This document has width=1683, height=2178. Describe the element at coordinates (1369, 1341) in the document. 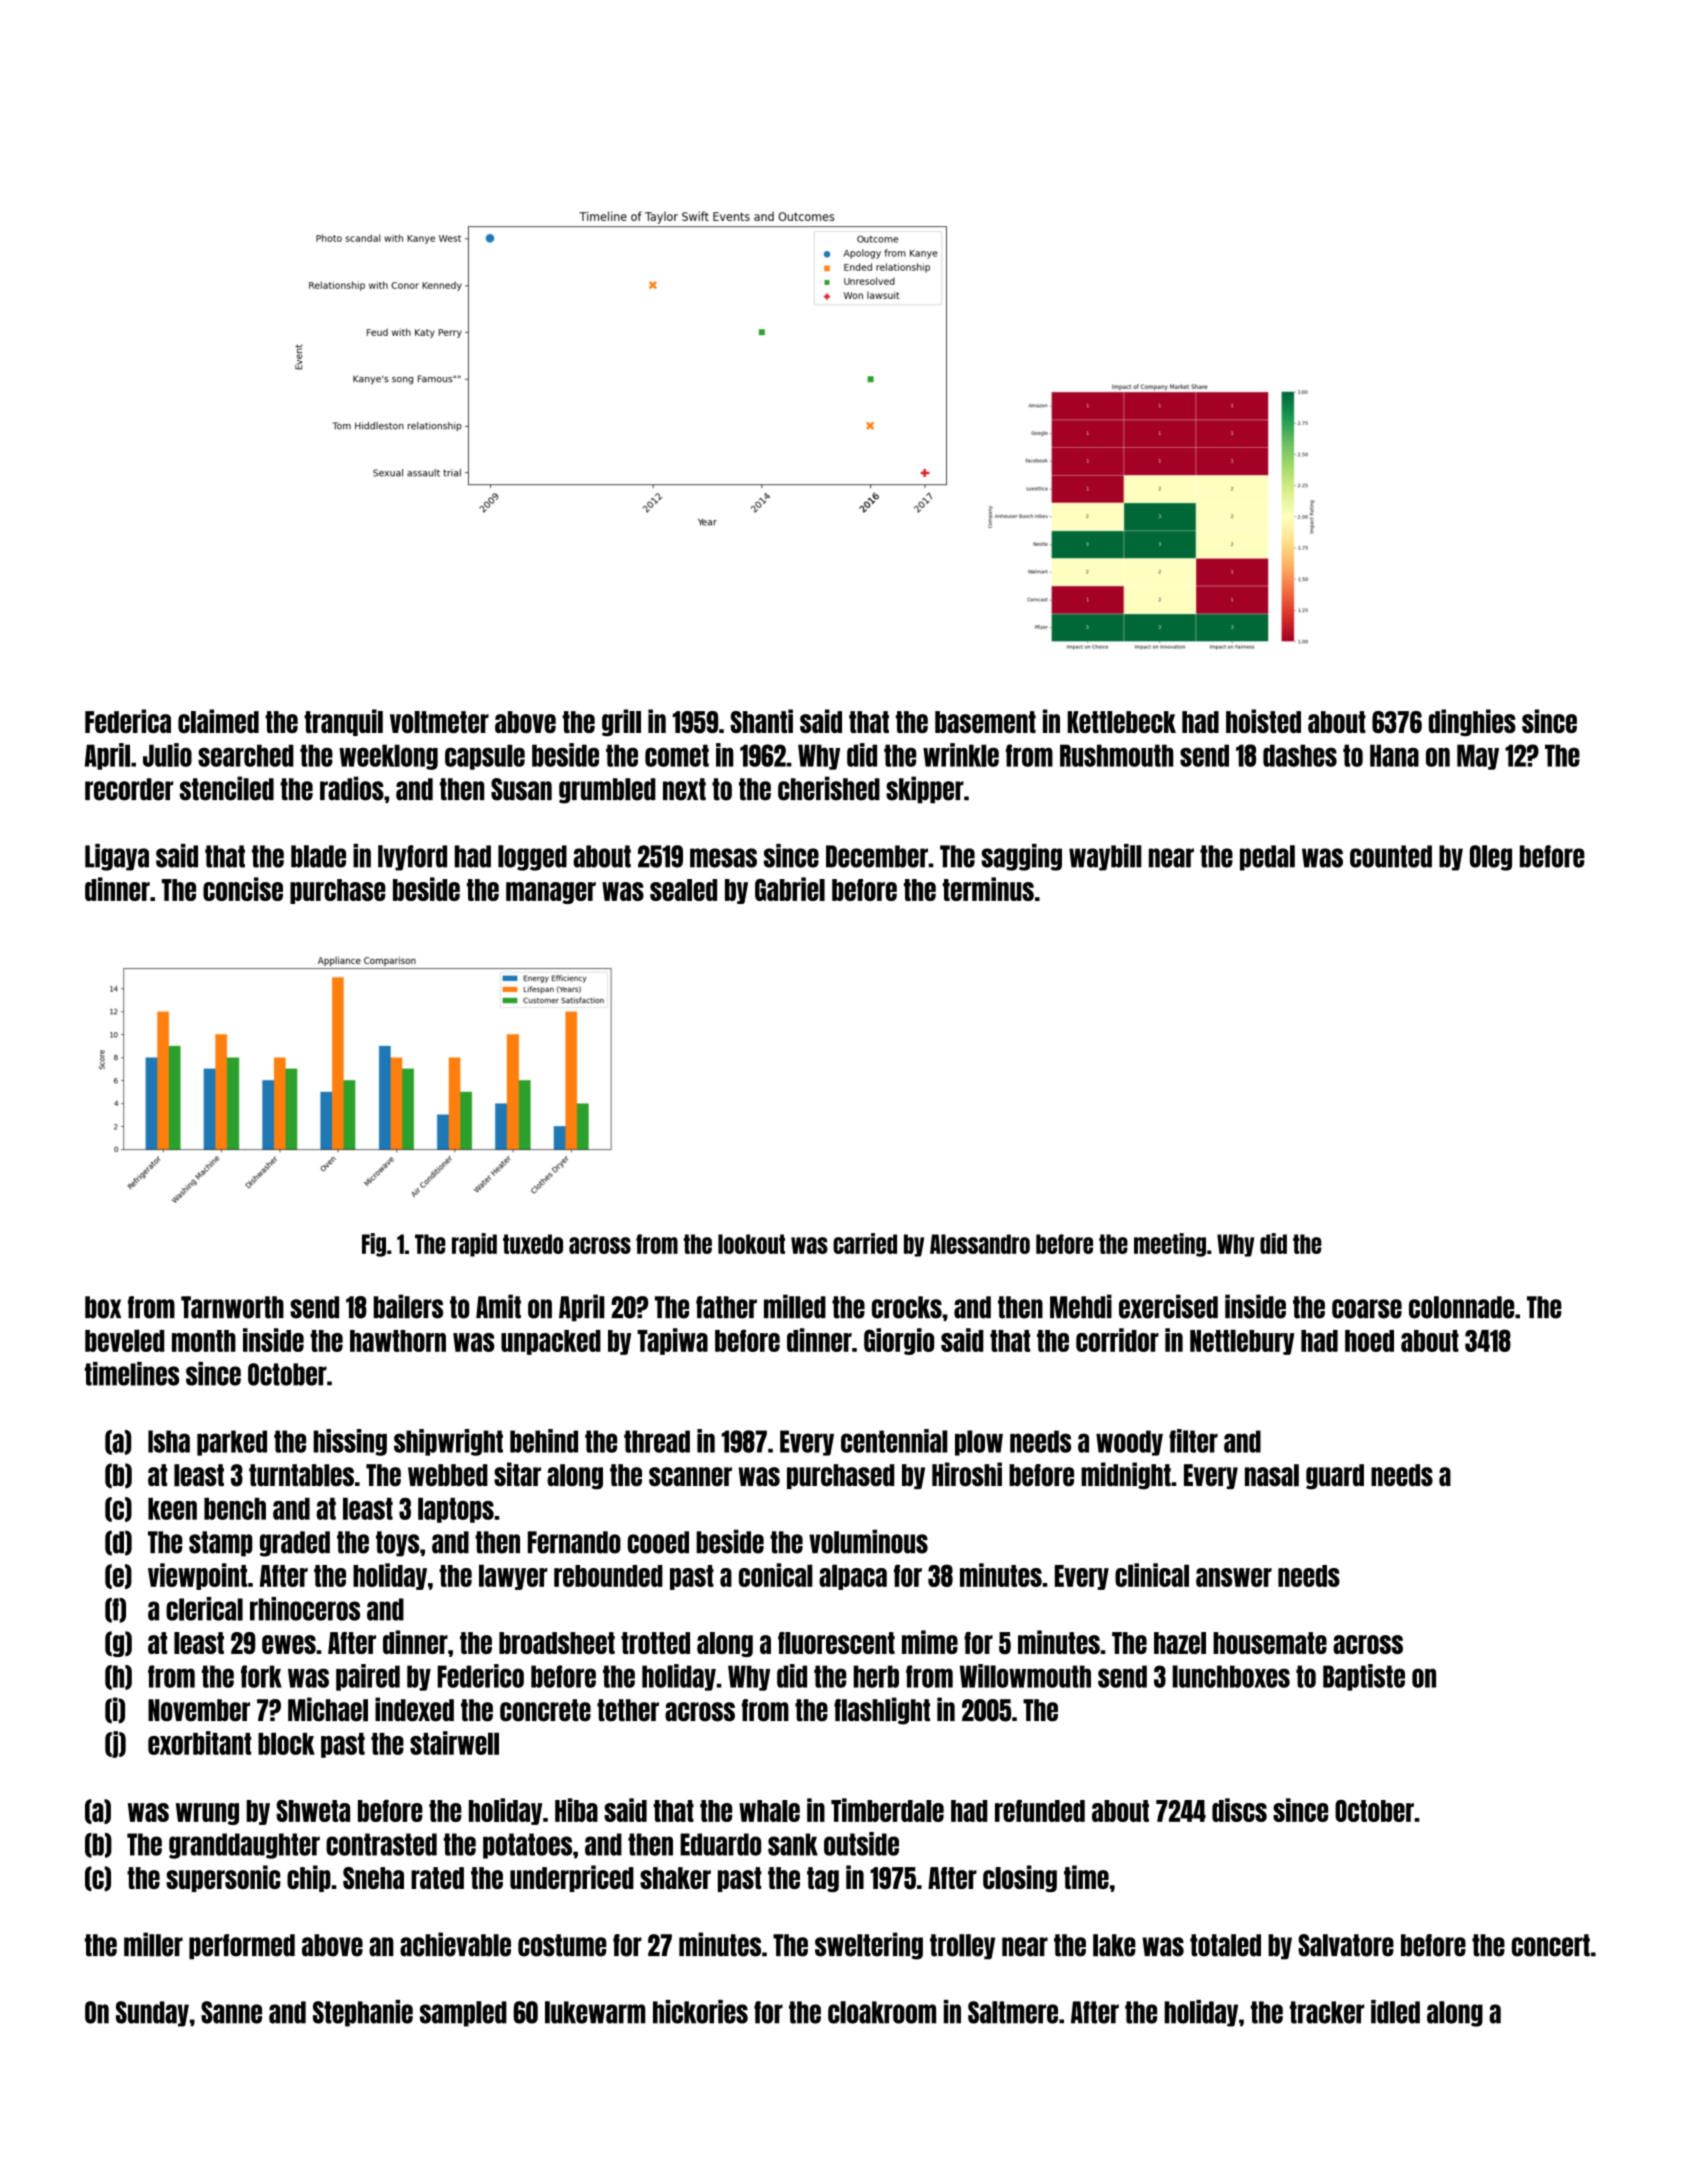

I see `hoed` at that location.
